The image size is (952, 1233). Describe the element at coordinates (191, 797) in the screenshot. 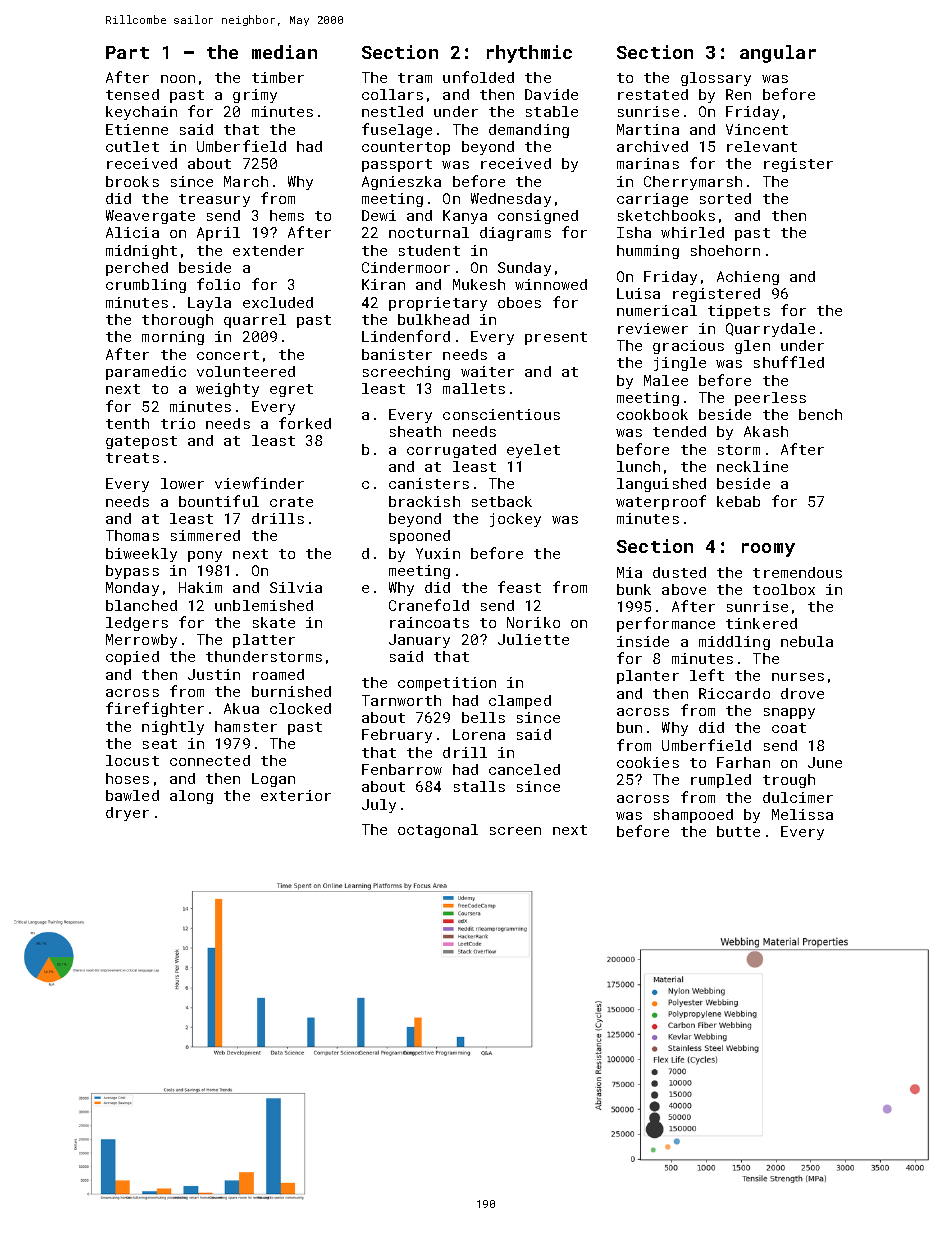

I see `along` at that location.
